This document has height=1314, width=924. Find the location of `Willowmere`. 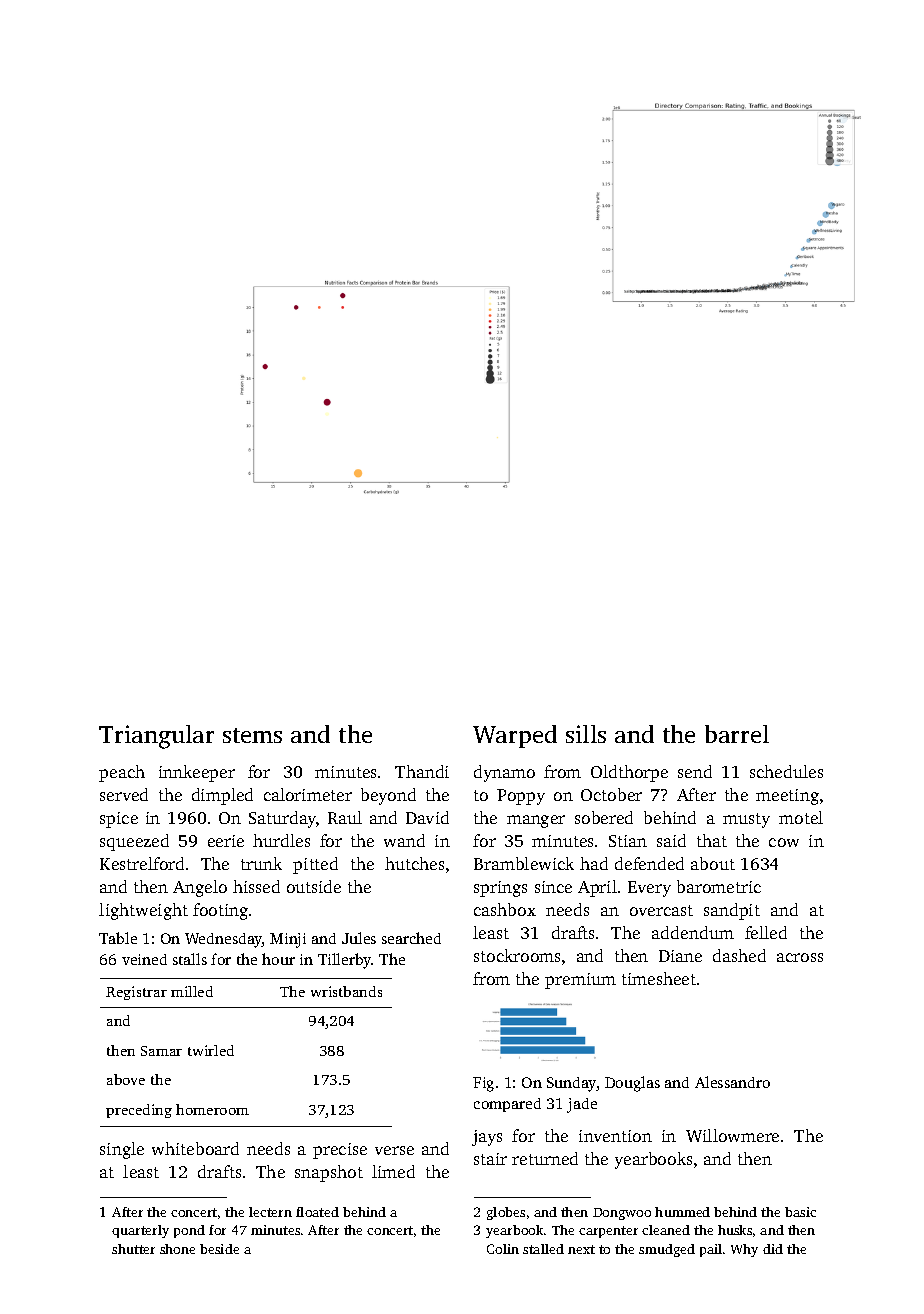

Willowmere is located at coordinates (732, 1135).
